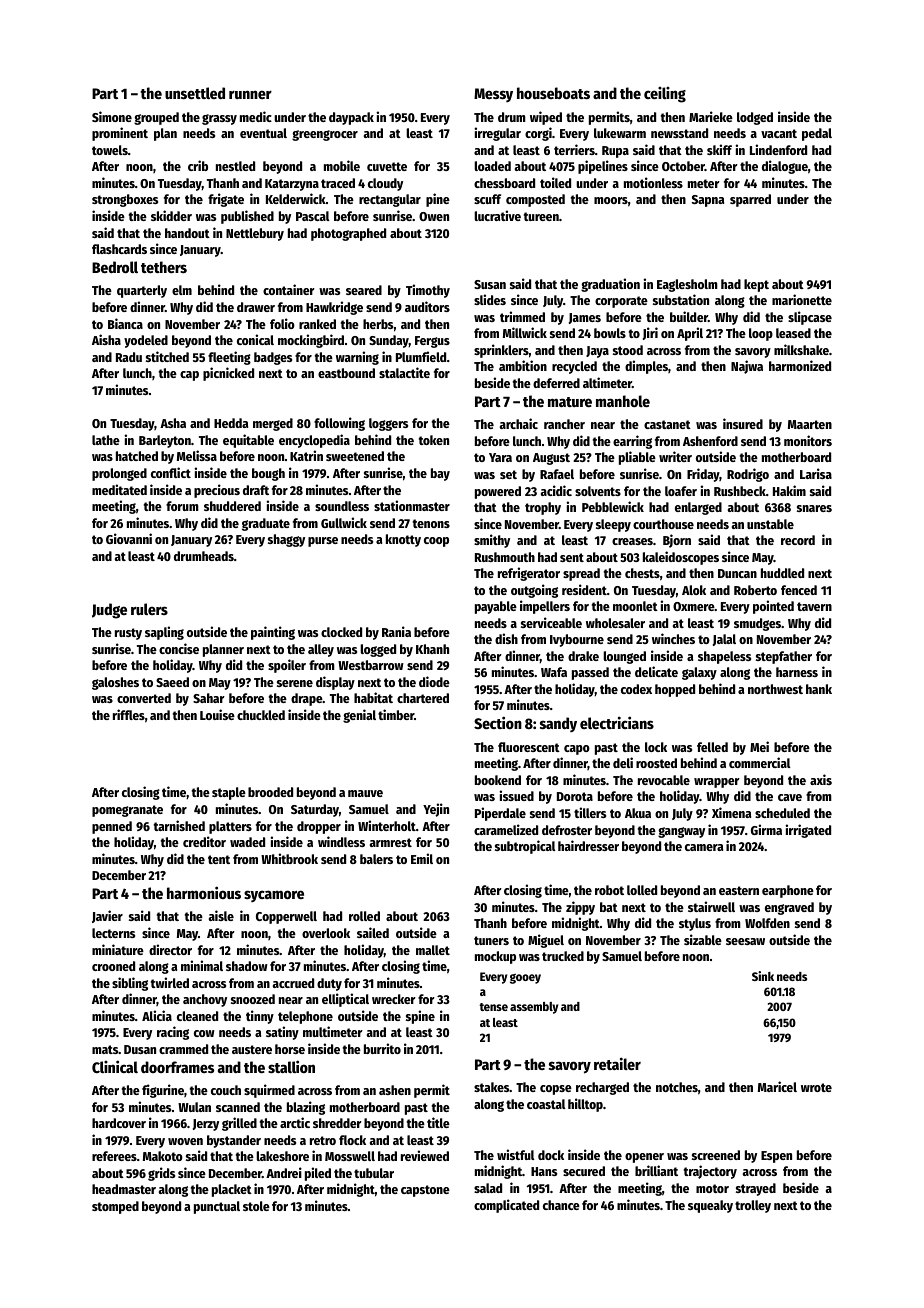  Describe the element at coordinates (348, 234) in the screenshot. I see `photographed` at that location.
